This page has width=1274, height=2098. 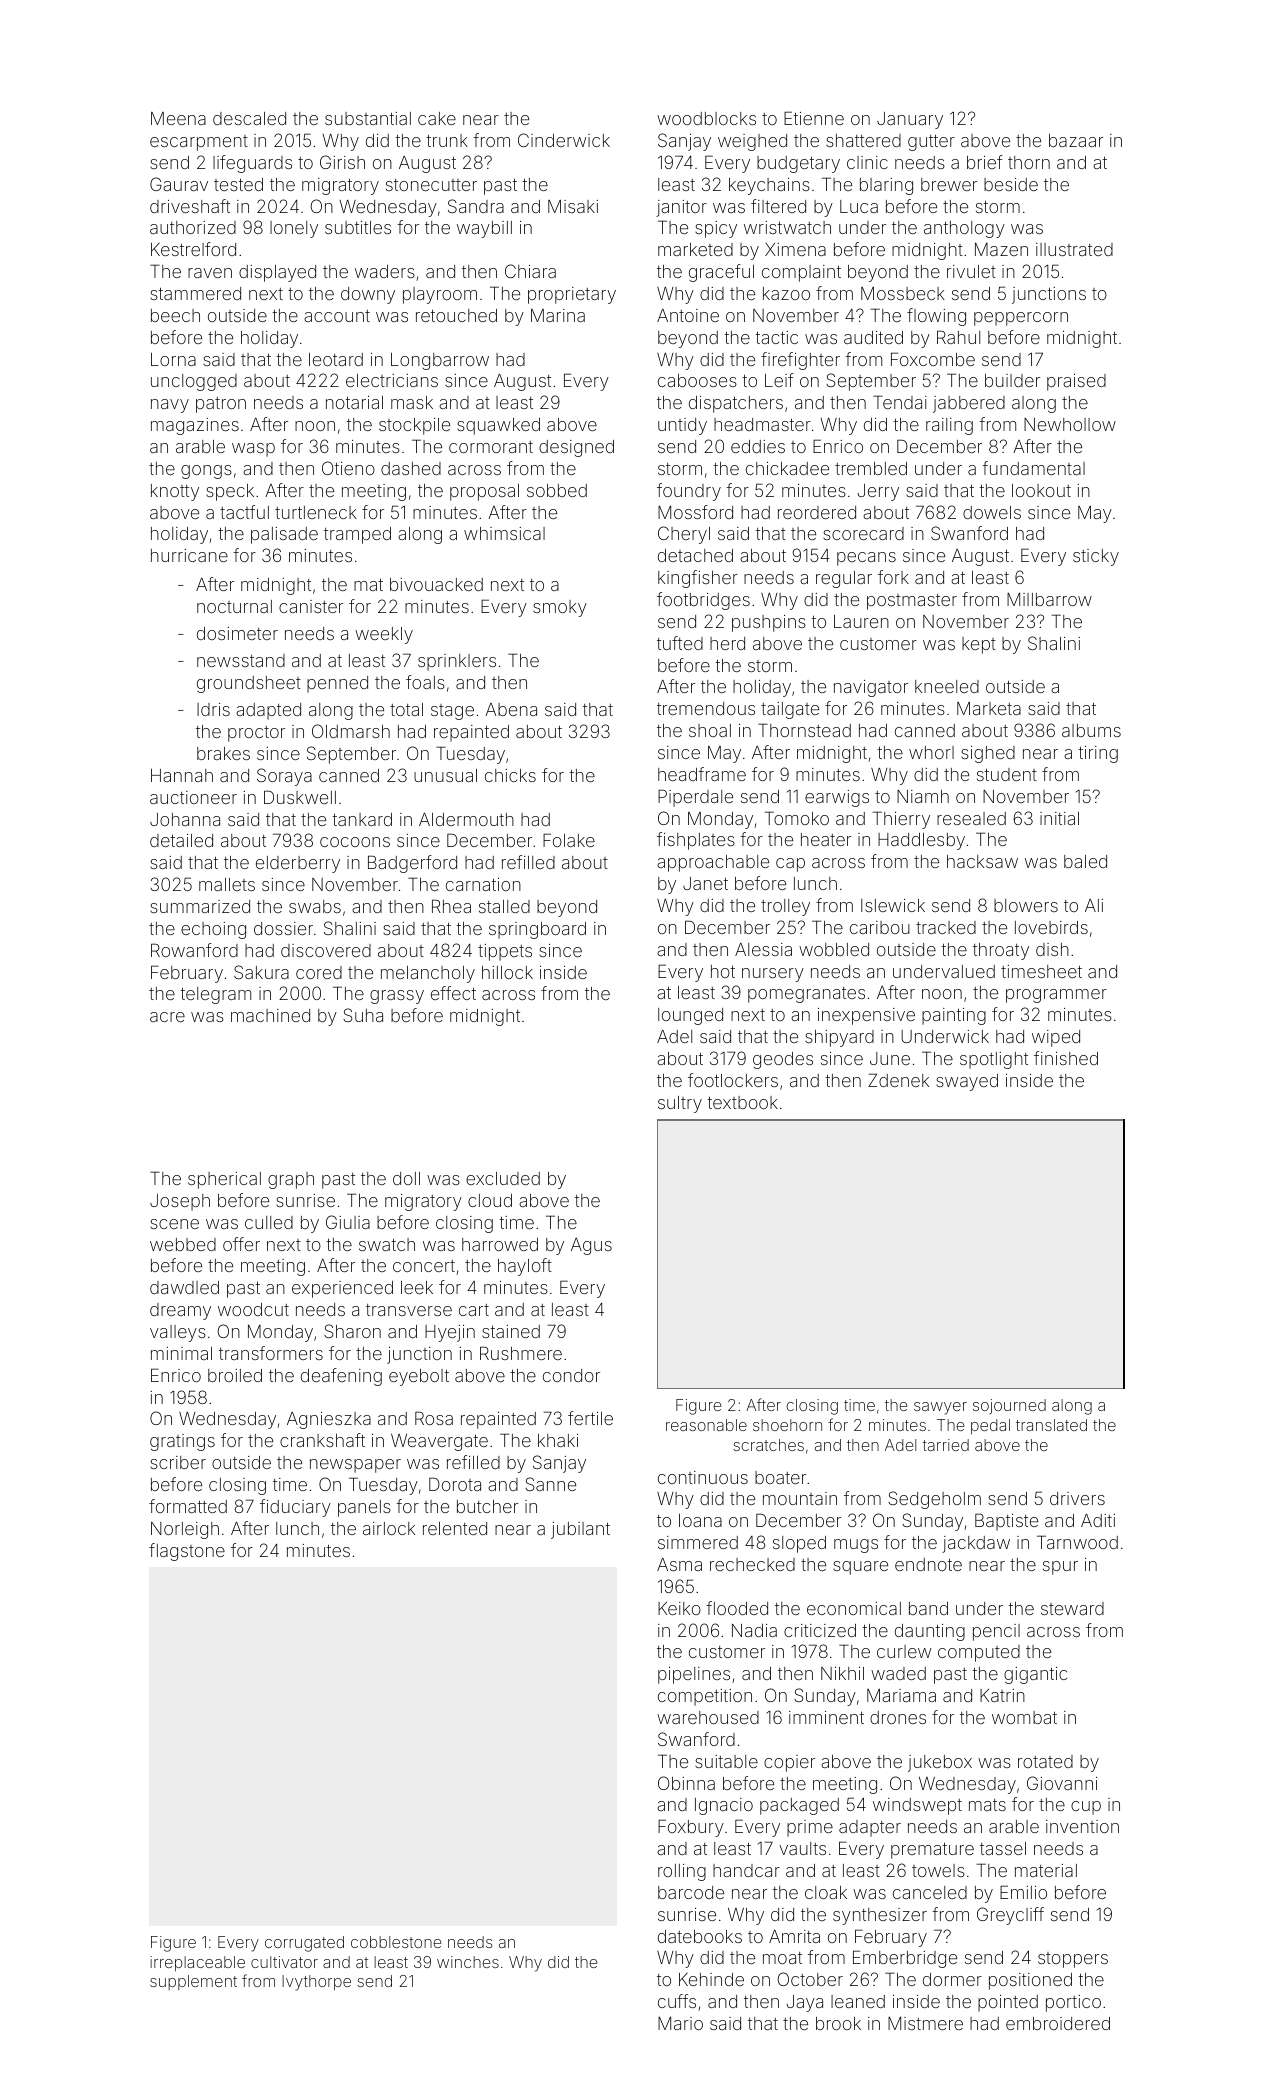 I want to click on Hannah, so click(x=182, y=775).
